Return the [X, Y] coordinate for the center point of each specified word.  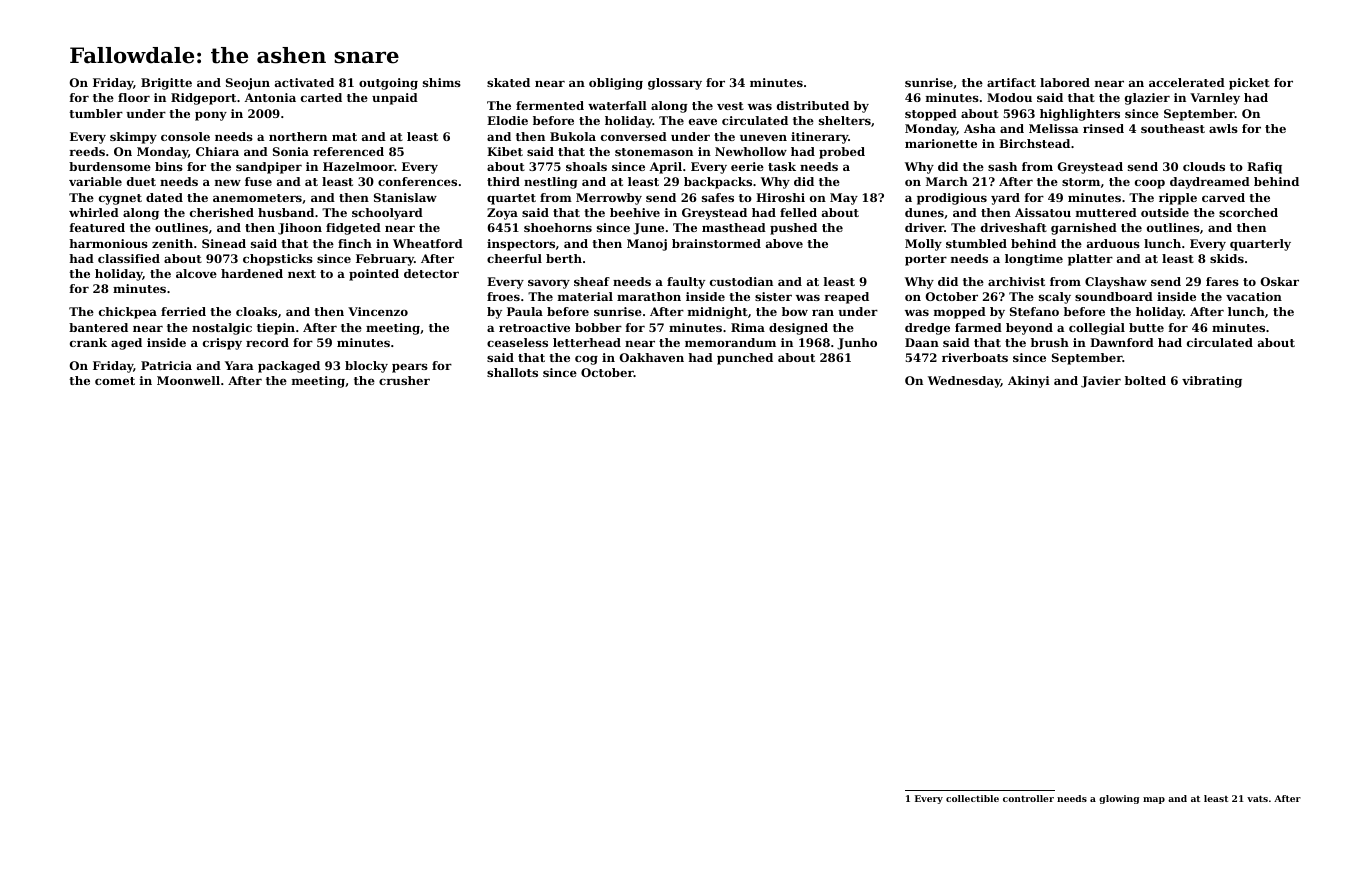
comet [115, 381]
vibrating [1212, 382]
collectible [972, 798]
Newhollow [751, 151]
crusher [404, 380]
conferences [417, 181]
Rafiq [1264, 168]
